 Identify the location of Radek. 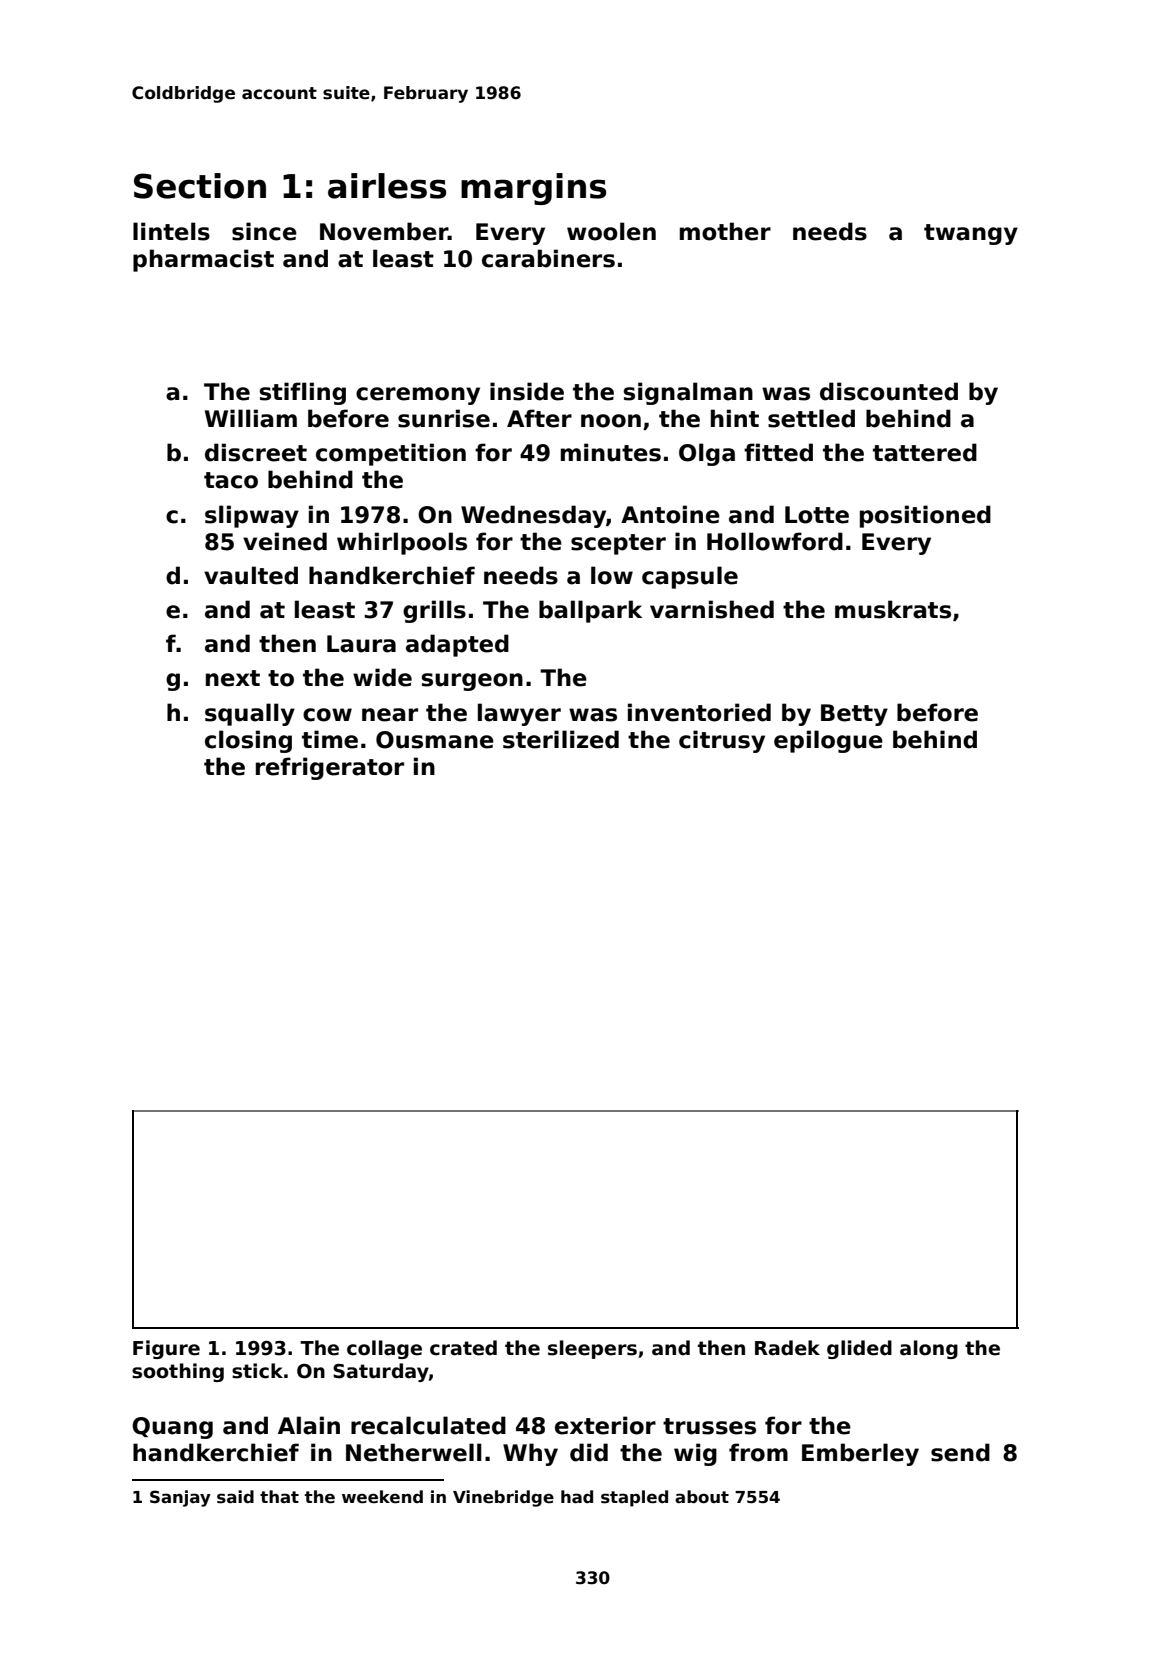
(787, 1348).
